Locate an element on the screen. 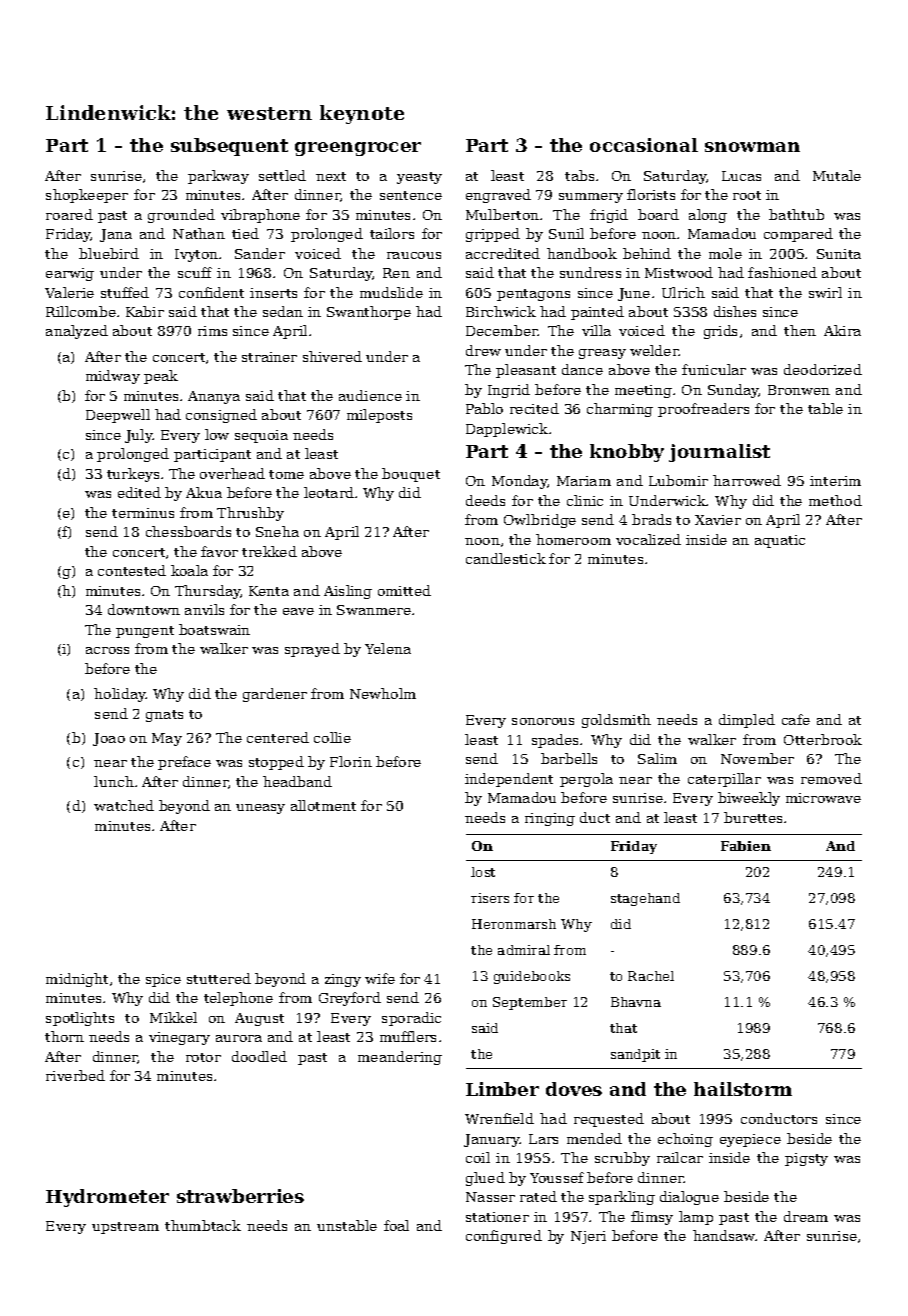  allotment is located at coordinates (323, 805).
